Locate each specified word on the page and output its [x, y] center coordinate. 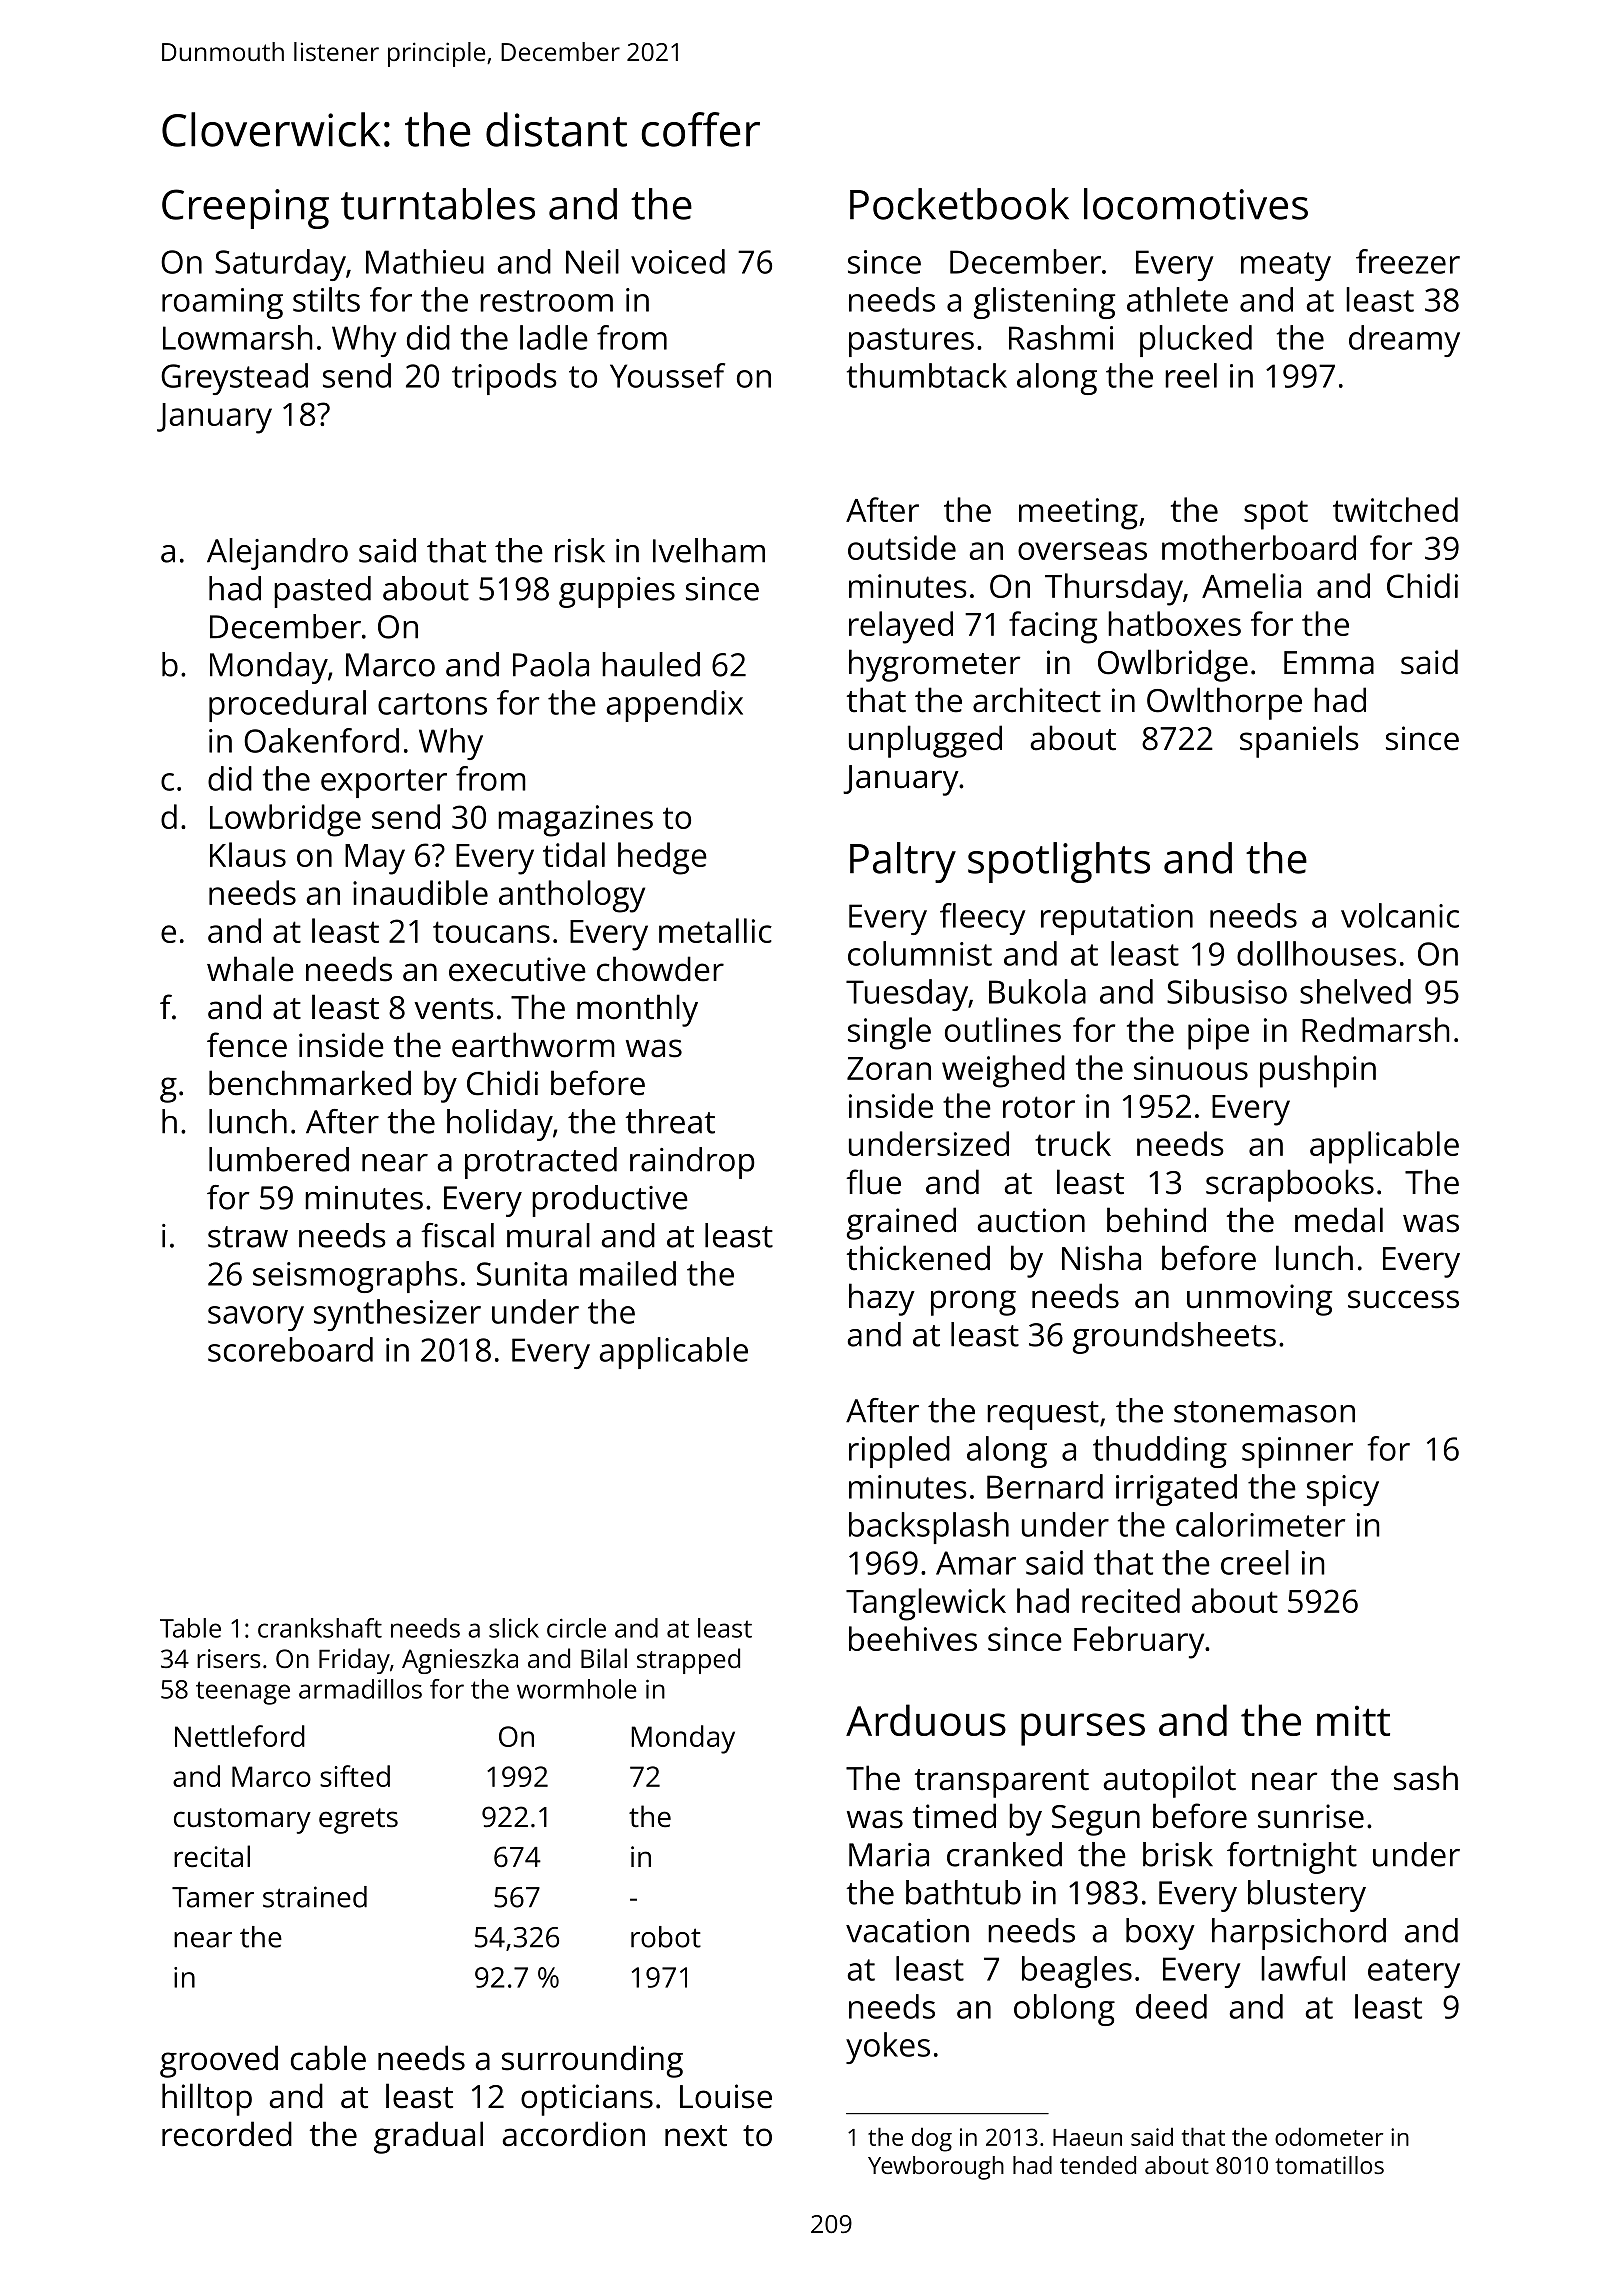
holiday [500, 1125]
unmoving [1259, 1300]
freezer [1408, 261]
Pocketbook [959, 204]
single [889, 1033]
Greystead [234, 379]
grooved [219, 2061]
